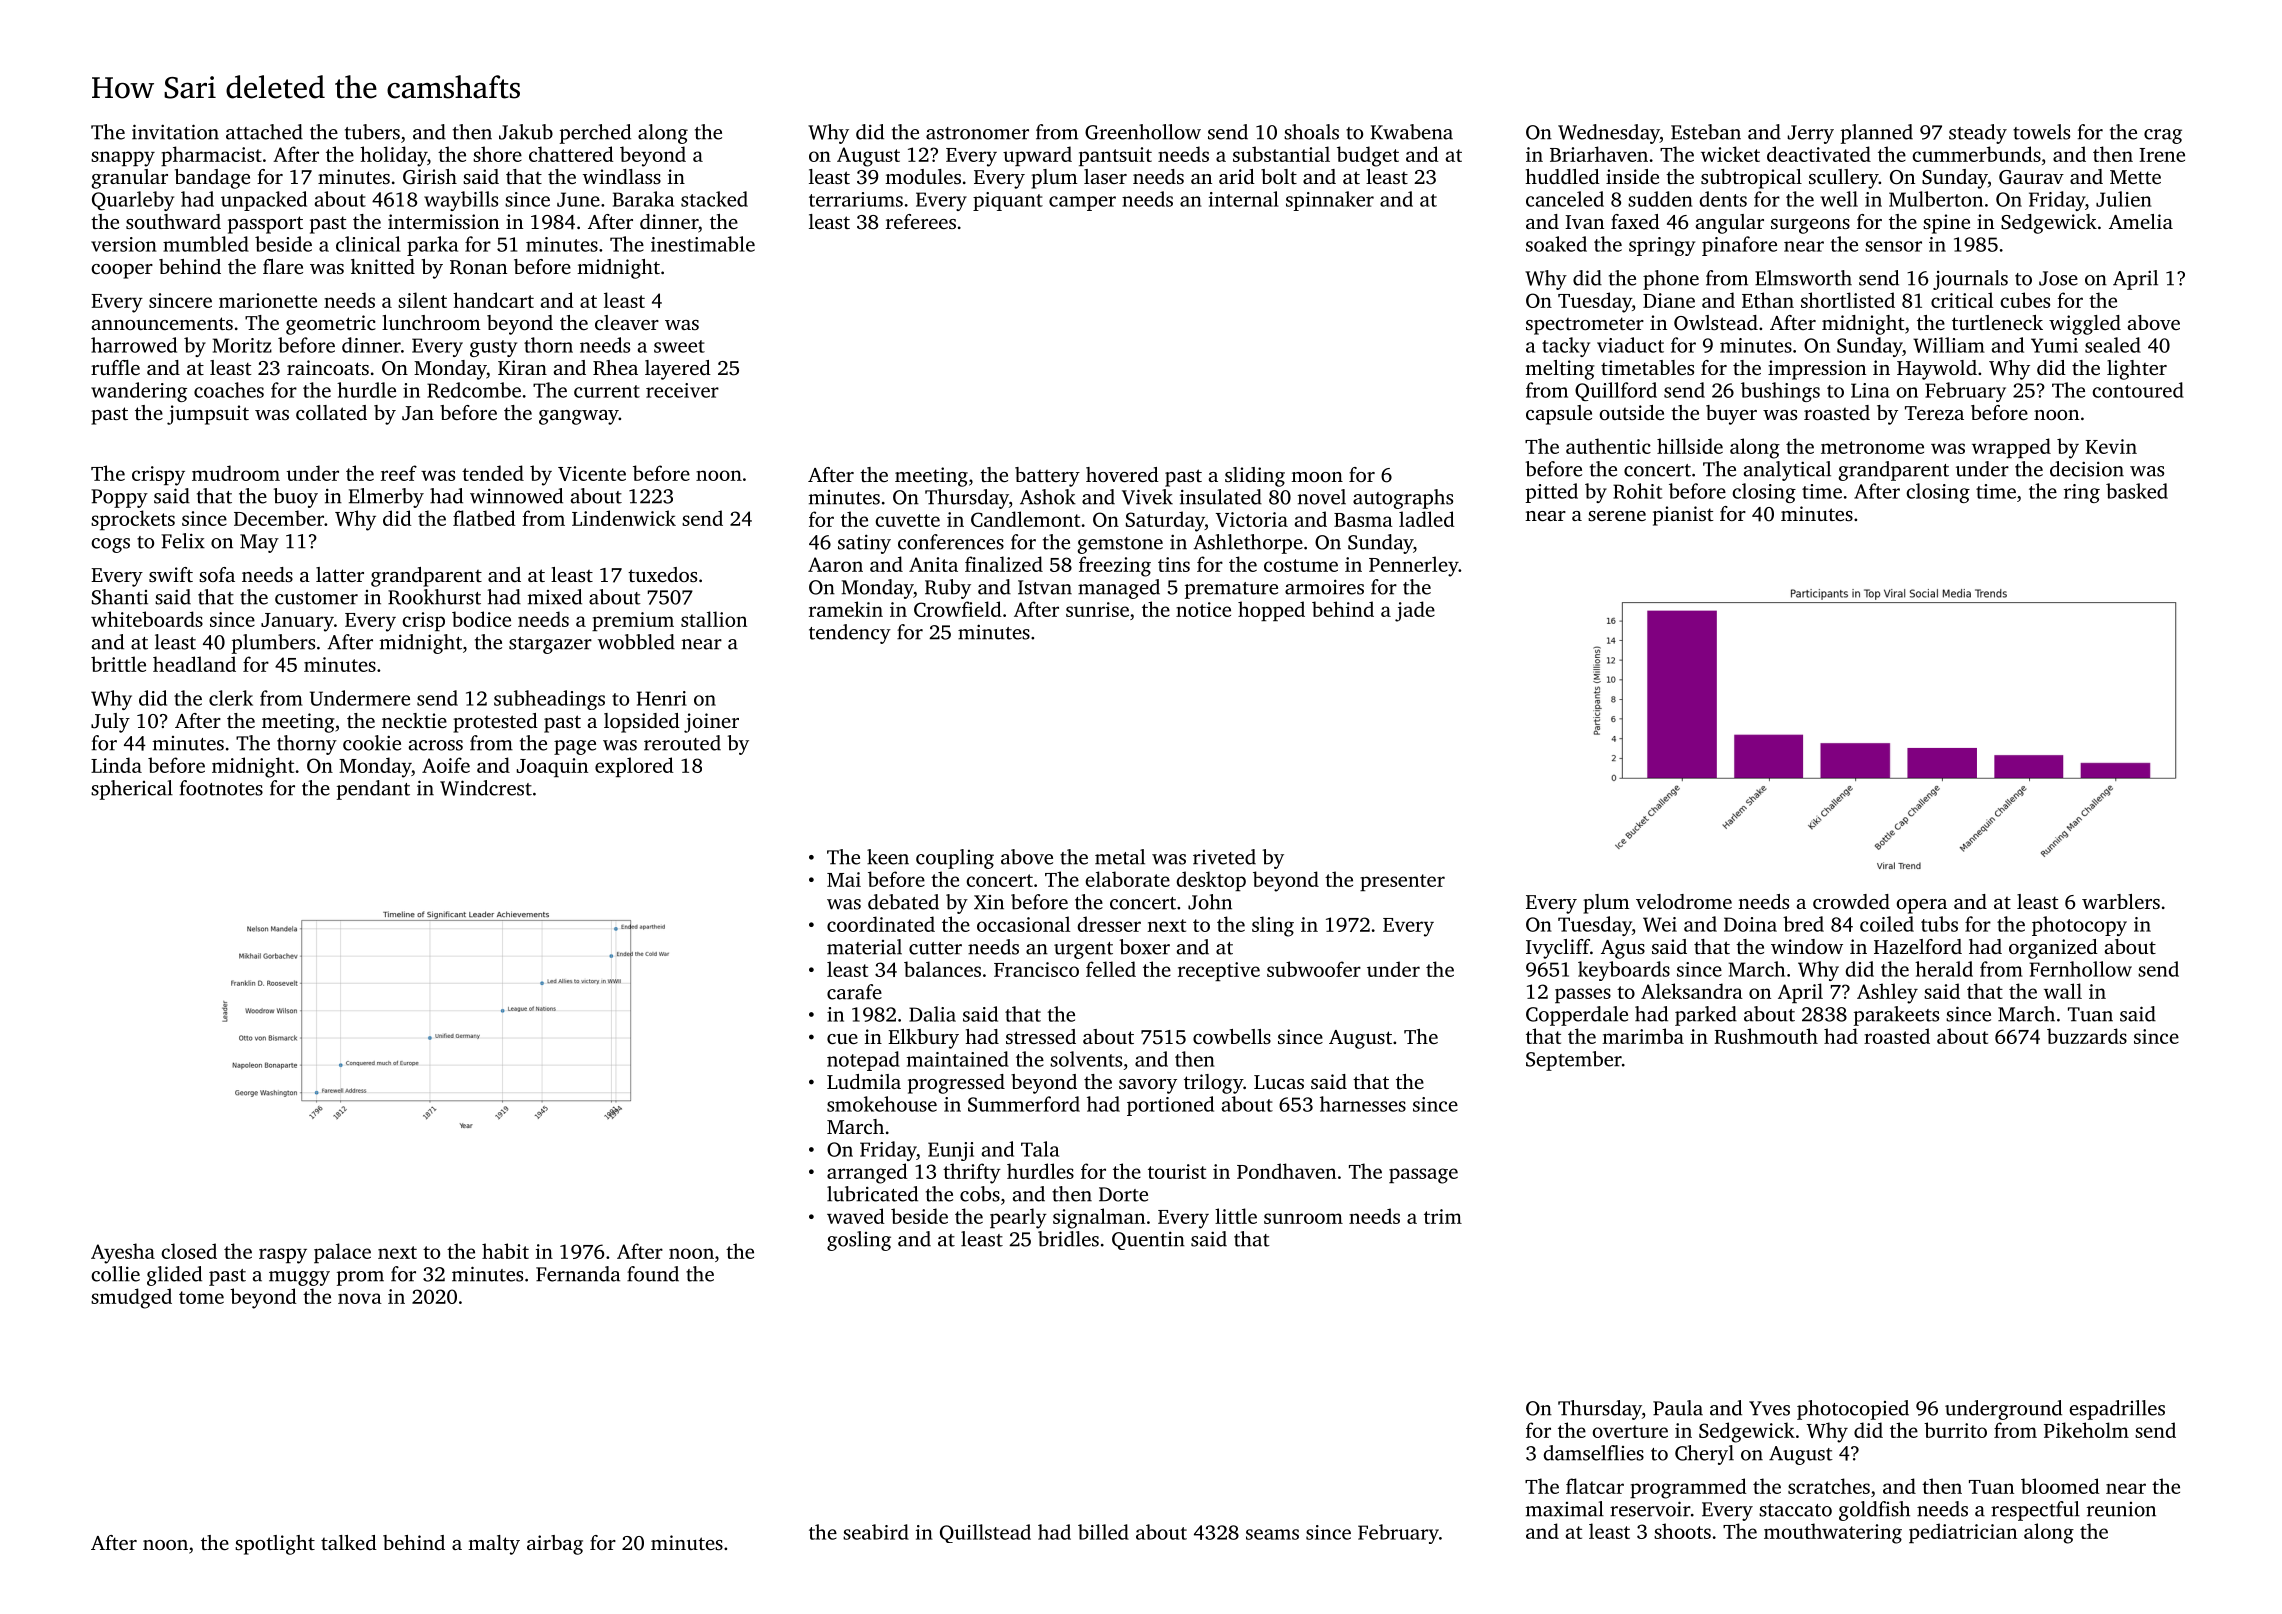 The width and height of the page is (2282, 1614). Describe the element at coordinates (2111, 446) in the page. I see `Kevin` at that location.
